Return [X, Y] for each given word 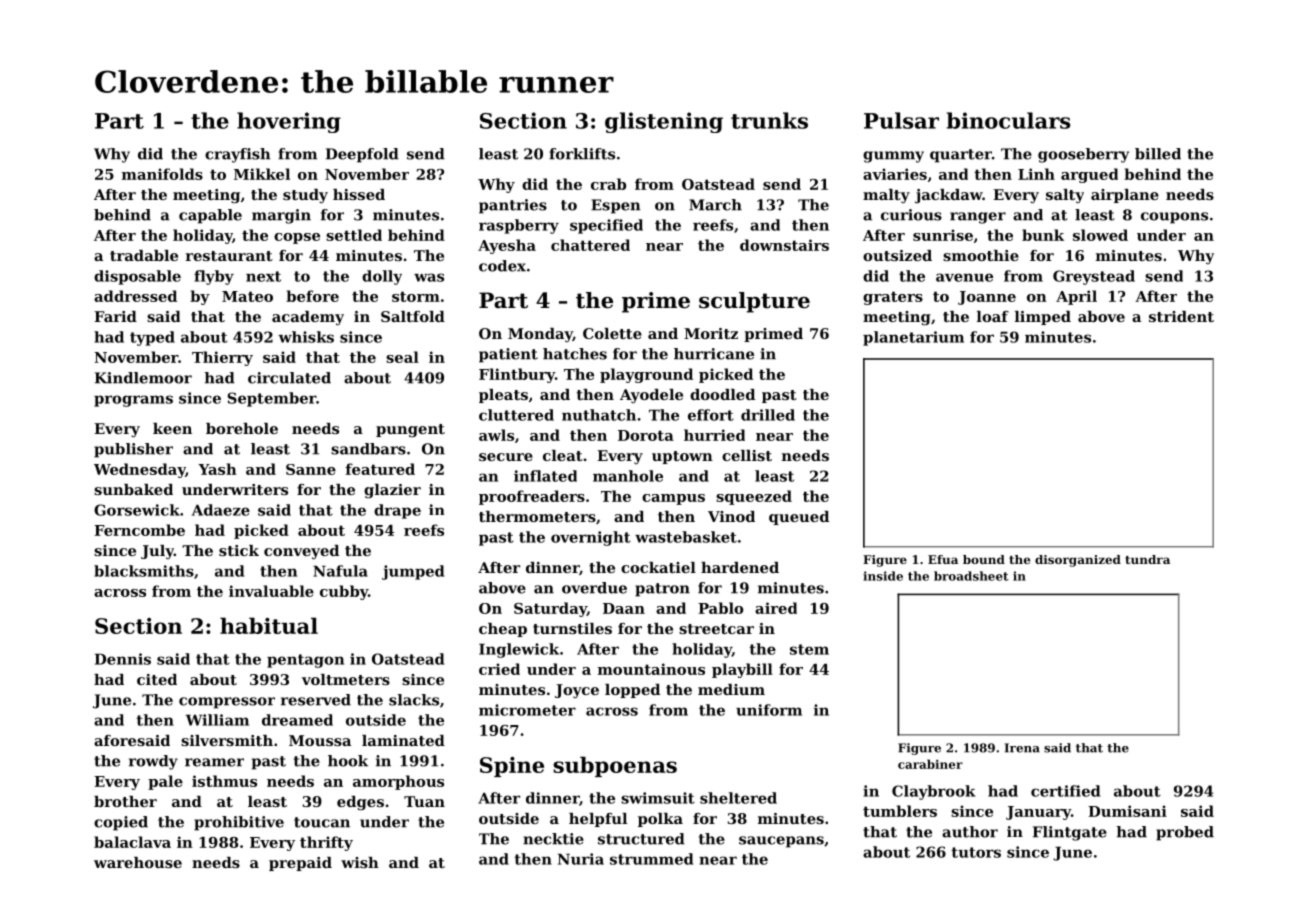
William [217, 720]
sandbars [368, 449]
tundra [1147, 559]
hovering [289, 122]
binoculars [1008, 120]
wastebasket [686, 537]
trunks [769, 120]
